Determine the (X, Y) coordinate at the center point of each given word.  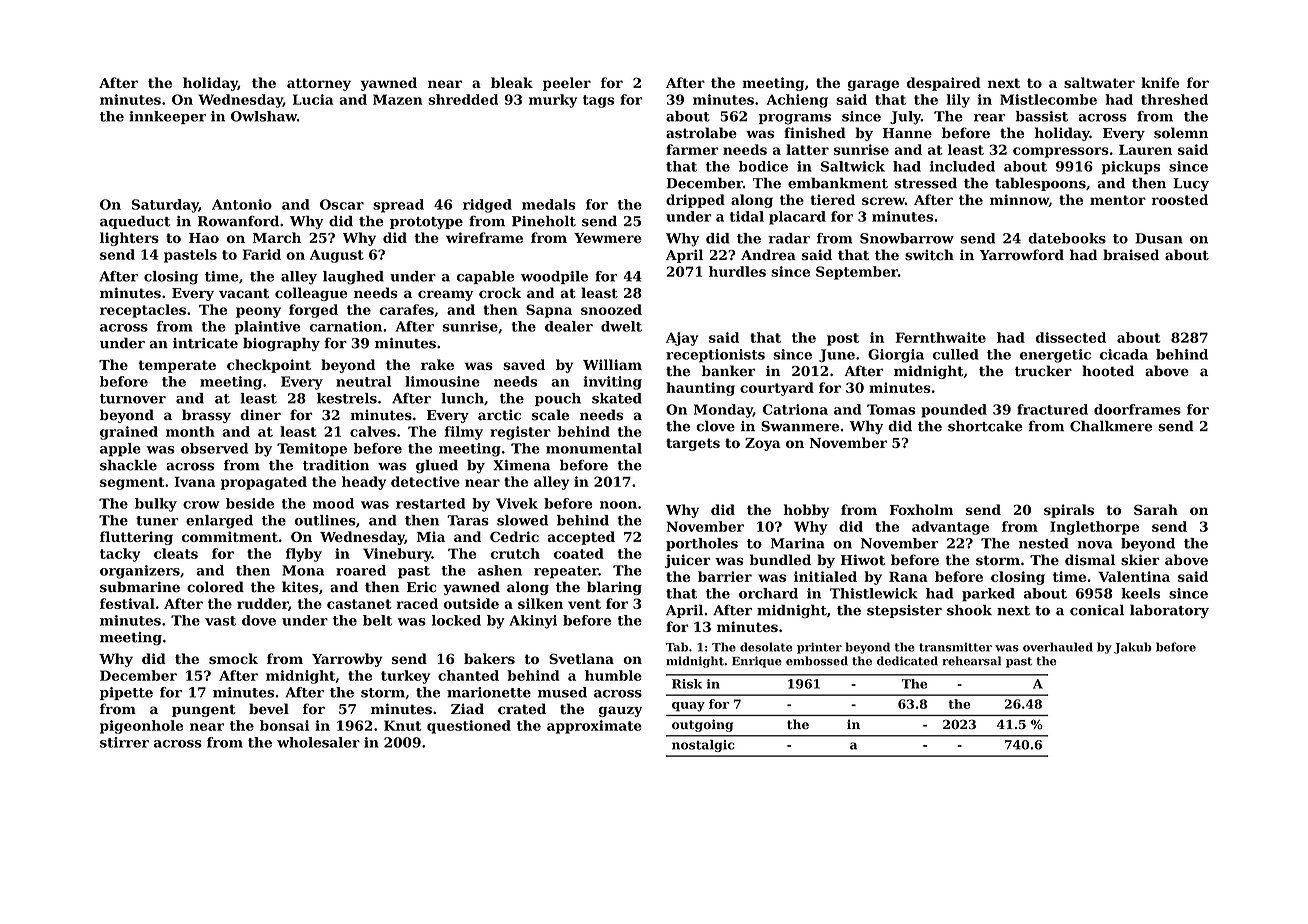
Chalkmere (1111, 426)
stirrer (124, 742)
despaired (944, 84)
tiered (832, 199)
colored (215, 587)
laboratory (1169, 611)
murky (553, 101)
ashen (500, 570)
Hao (204, 238)
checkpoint (269, 366)
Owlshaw (264, 116)
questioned (469, 727)
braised (1131, 255)
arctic (499, 415)
